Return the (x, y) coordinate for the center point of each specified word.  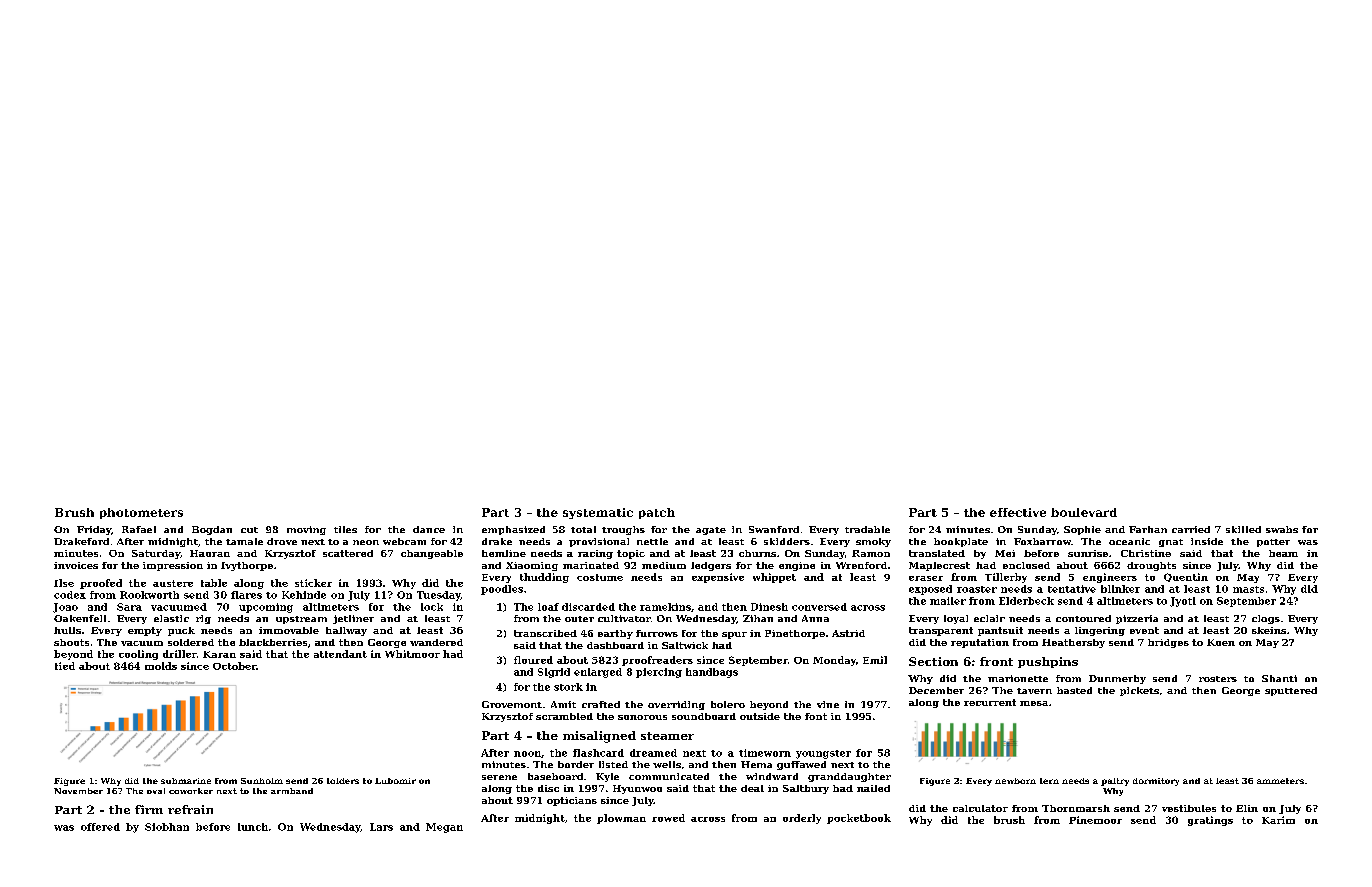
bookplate (961, 542)
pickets (1139, 691)
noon (527, 754)
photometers (141, 513)
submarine (186, 781)
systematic (598, 513)
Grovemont (512, 704)
